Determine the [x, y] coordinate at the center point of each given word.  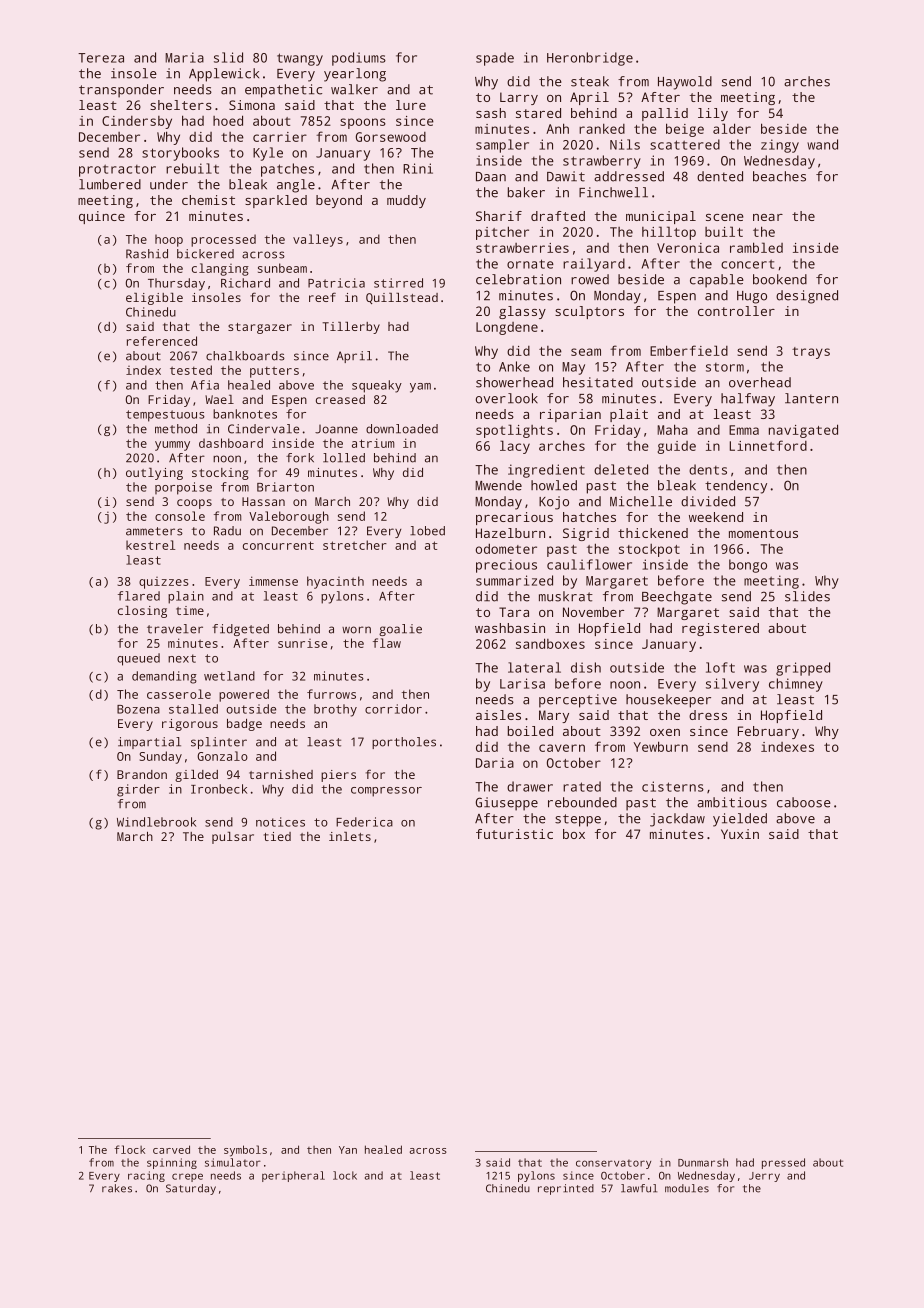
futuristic [514, 834]
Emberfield [689, 350]
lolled [344, 458]
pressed [783, 1163]
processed [223, 240]
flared [139, 596]
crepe [187, 1177]
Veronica [688, 248]
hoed [228, 120]
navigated [803, 431]
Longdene [507, 328]
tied [277, 836]
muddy [406, 201]
